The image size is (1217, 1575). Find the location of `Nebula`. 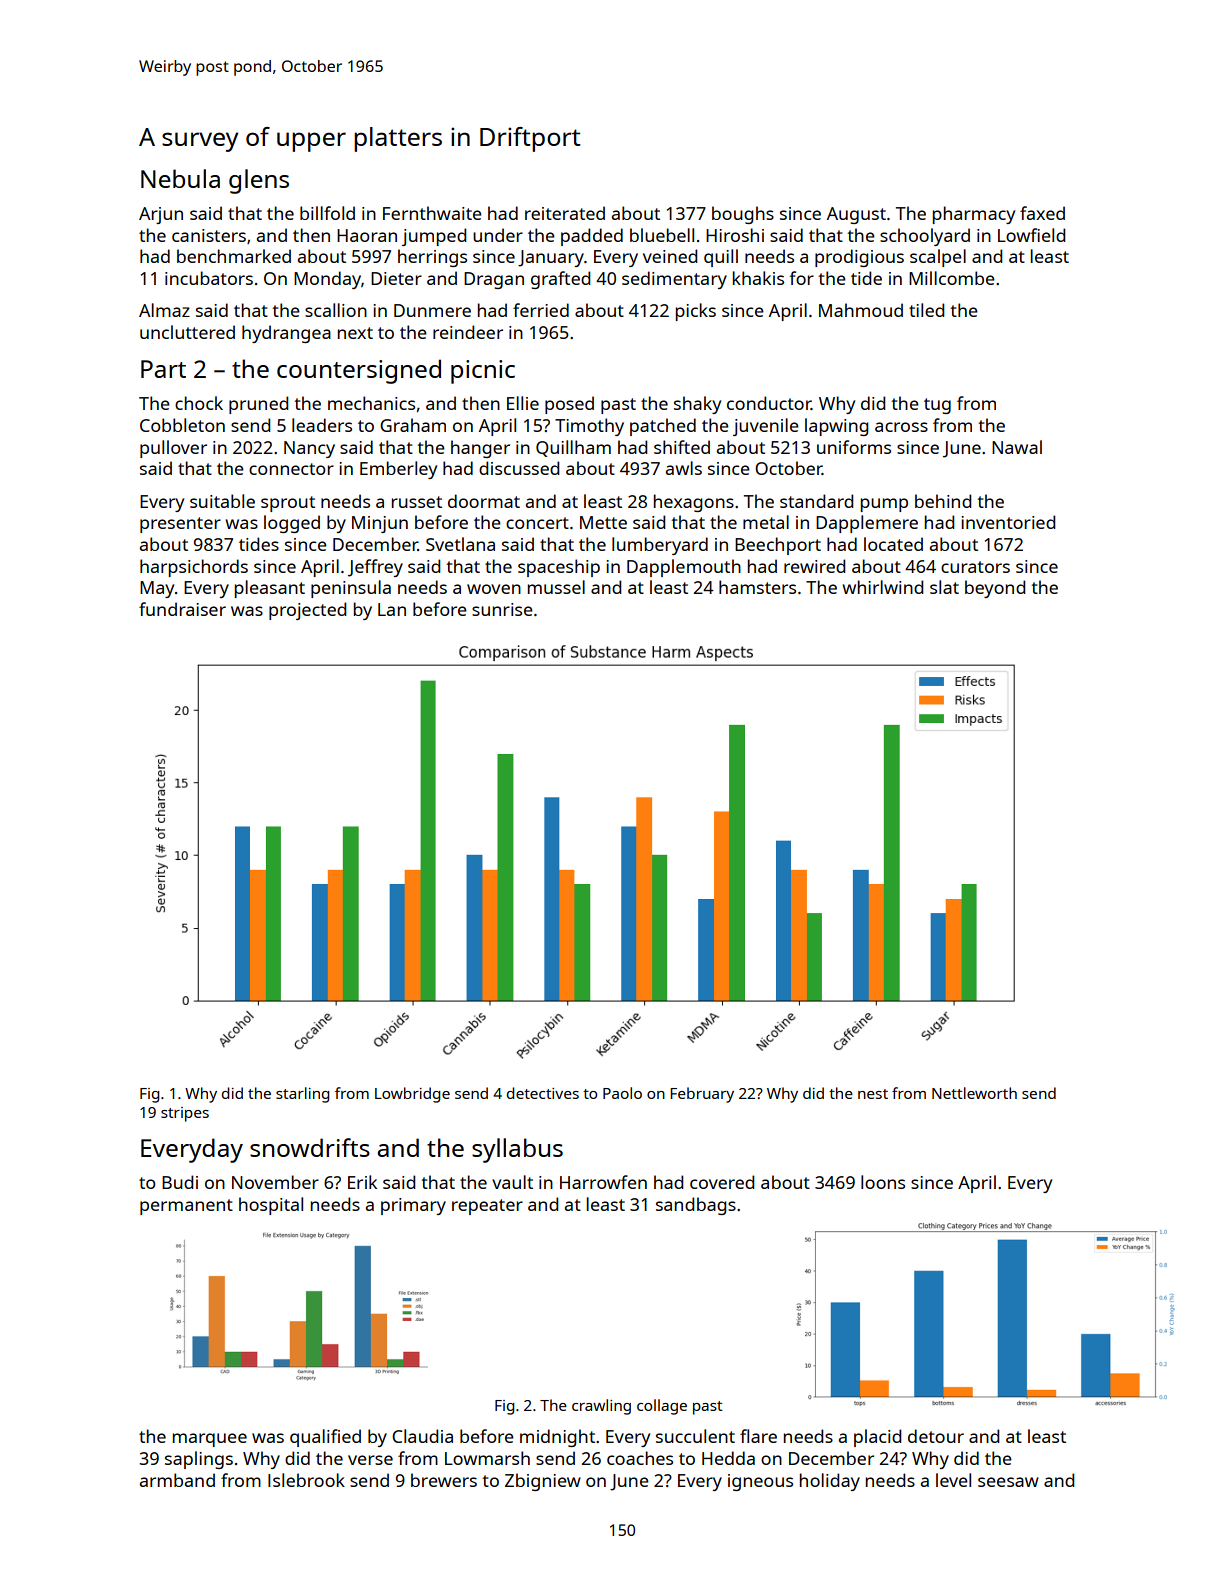

Nebula is located at coordinates (180, 178).
